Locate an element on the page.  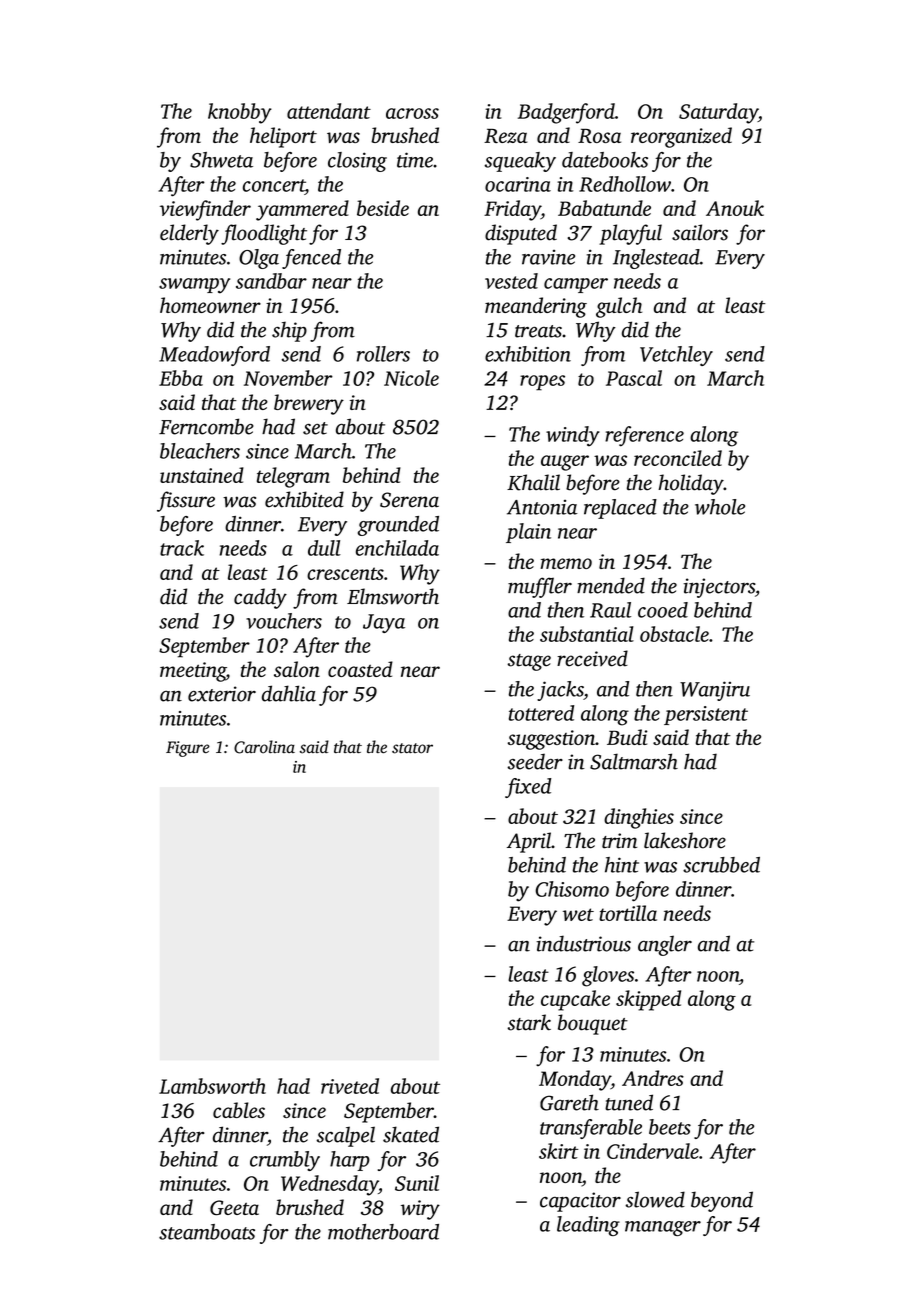
skipped is located at coordinates (648, 1000).
